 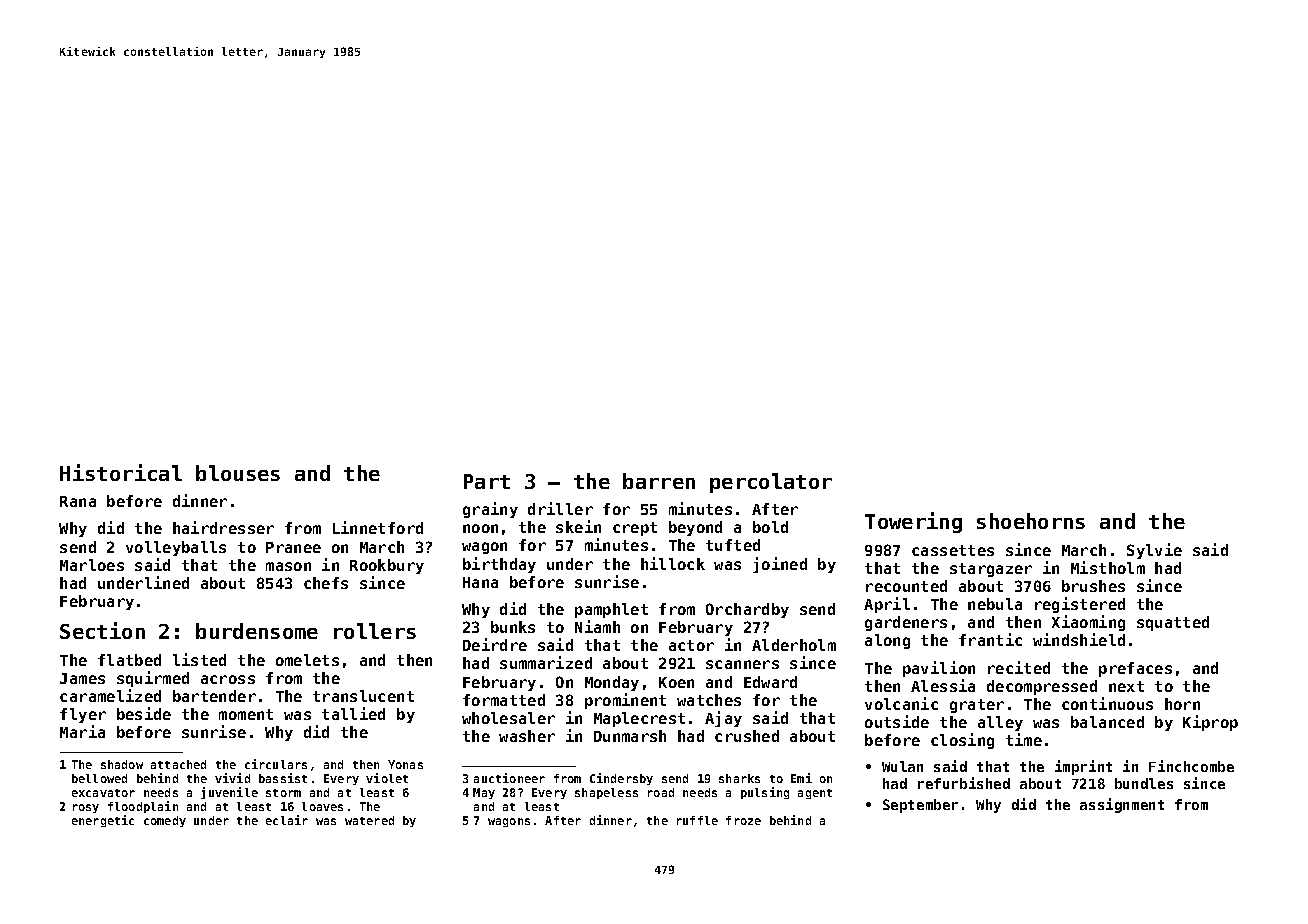 I want to click on barren, so click(x=659, y=481).
